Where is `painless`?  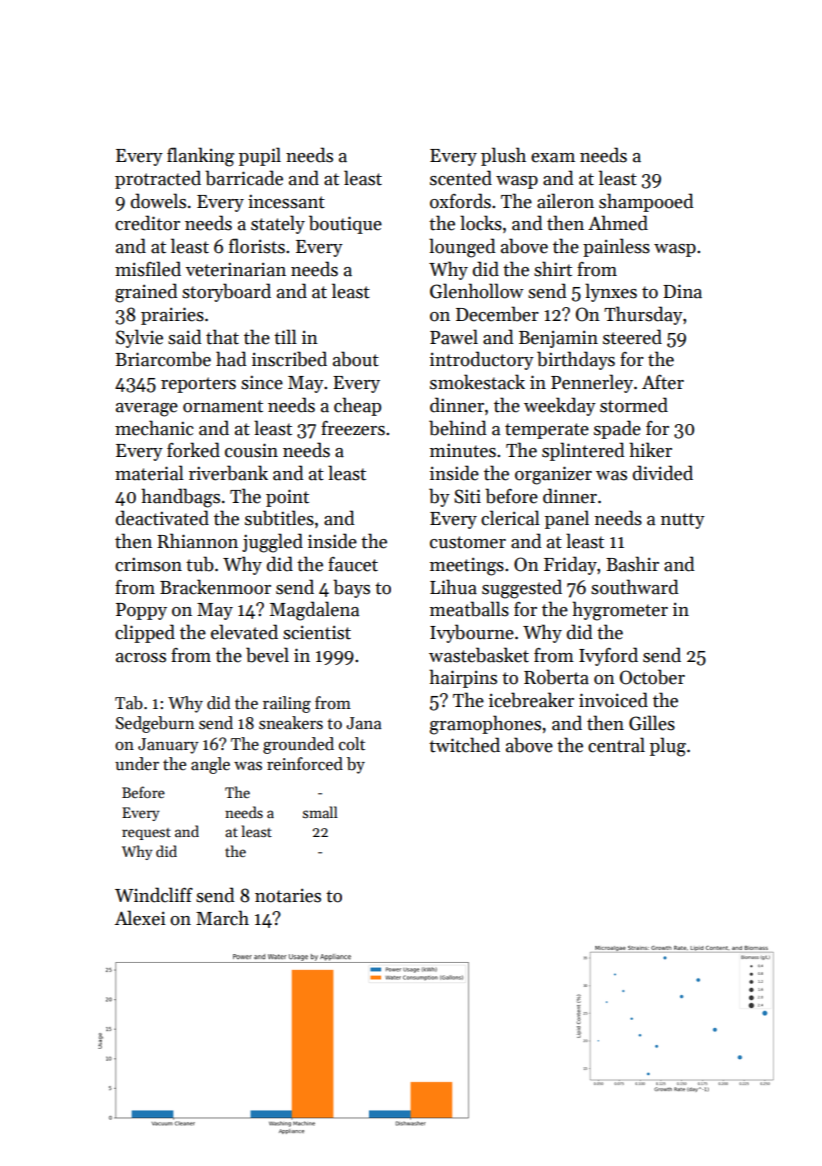 painless is located at coordinates (616, 247).
